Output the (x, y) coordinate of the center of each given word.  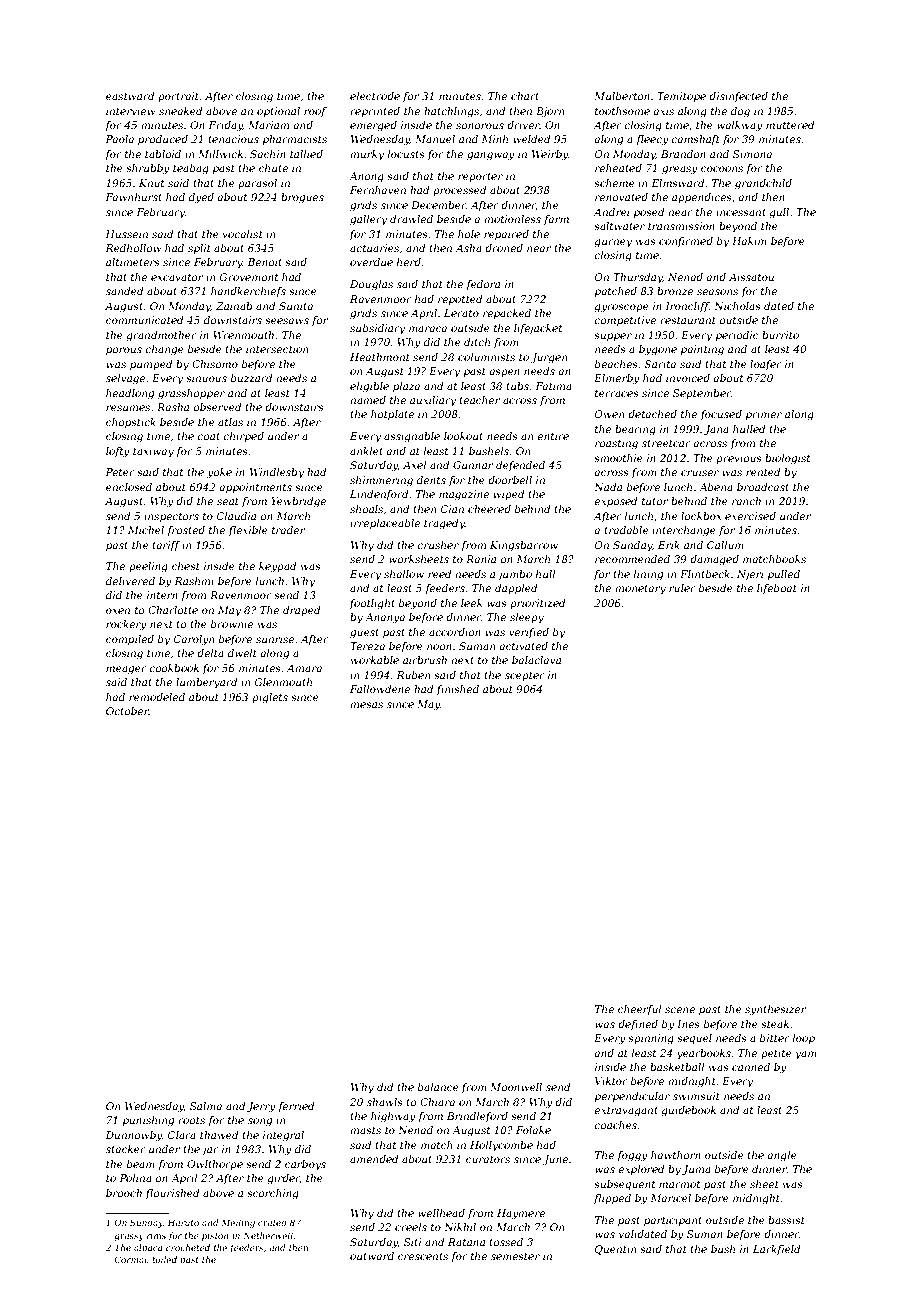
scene (680, 1010)
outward (372, 1256)
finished (457, 690)
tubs (517, 386)
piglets (270, 698)
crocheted (188, 1247)
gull (779, 213)
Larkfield (777, 1250)
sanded (125, 291)
